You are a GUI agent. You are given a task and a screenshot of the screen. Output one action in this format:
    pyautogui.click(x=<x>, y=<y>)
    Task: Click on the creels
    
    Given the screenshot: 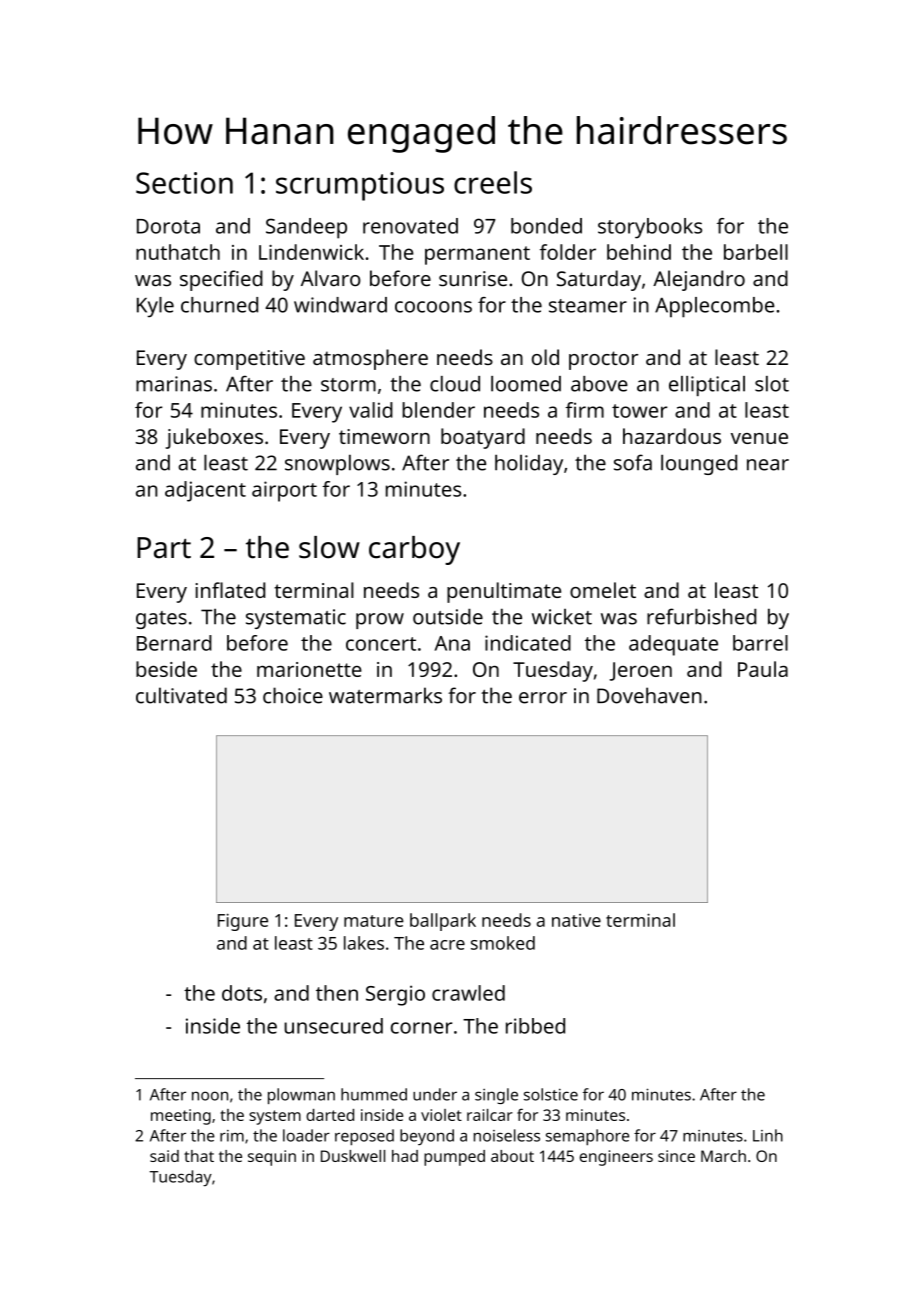 What is the action you would take?
    pyautogui.click(x=493, y=182)
